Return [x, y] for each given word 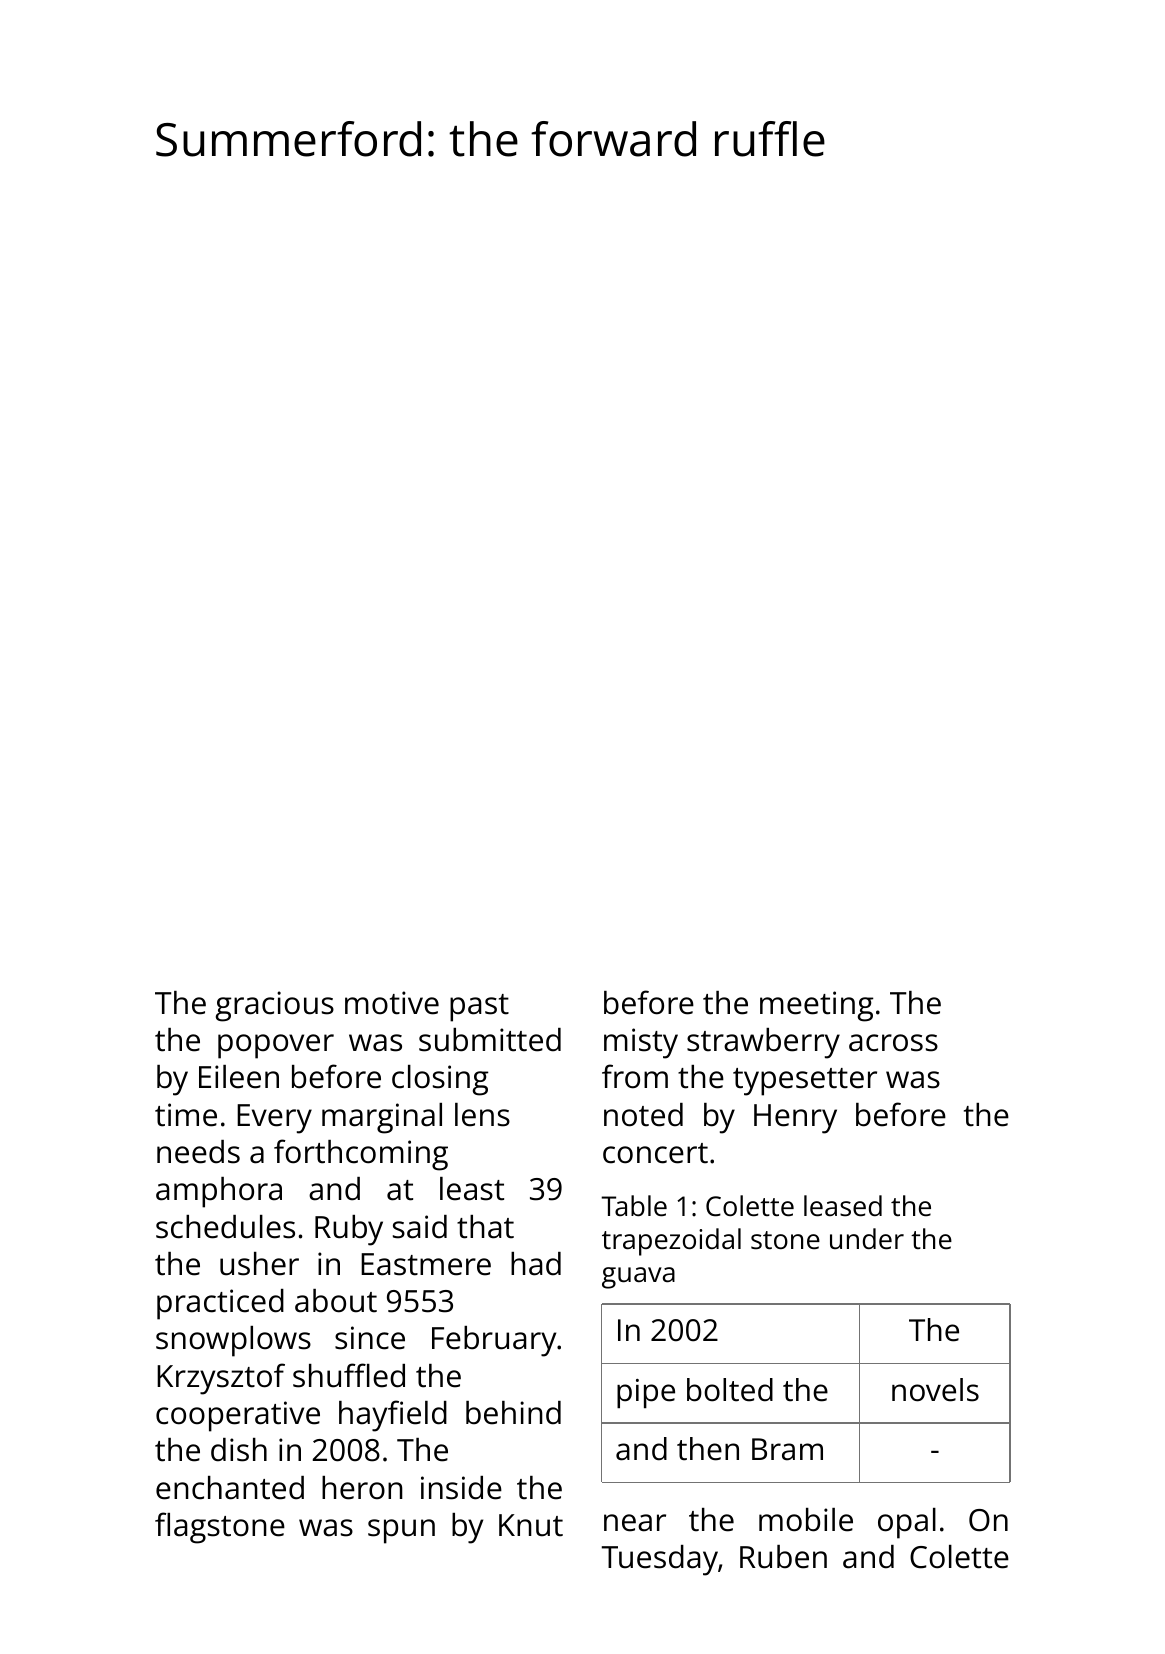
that [485, 1227]
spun [401, 1531]
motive [392, 1003]
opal [907, 1523]
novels [935, 1390]
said [420, 1227]
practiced [220, 1304]
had [536, 1264]
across [893, 1043]
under [867, 1239]
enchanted [230, 1488]
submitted [490, 1040]
